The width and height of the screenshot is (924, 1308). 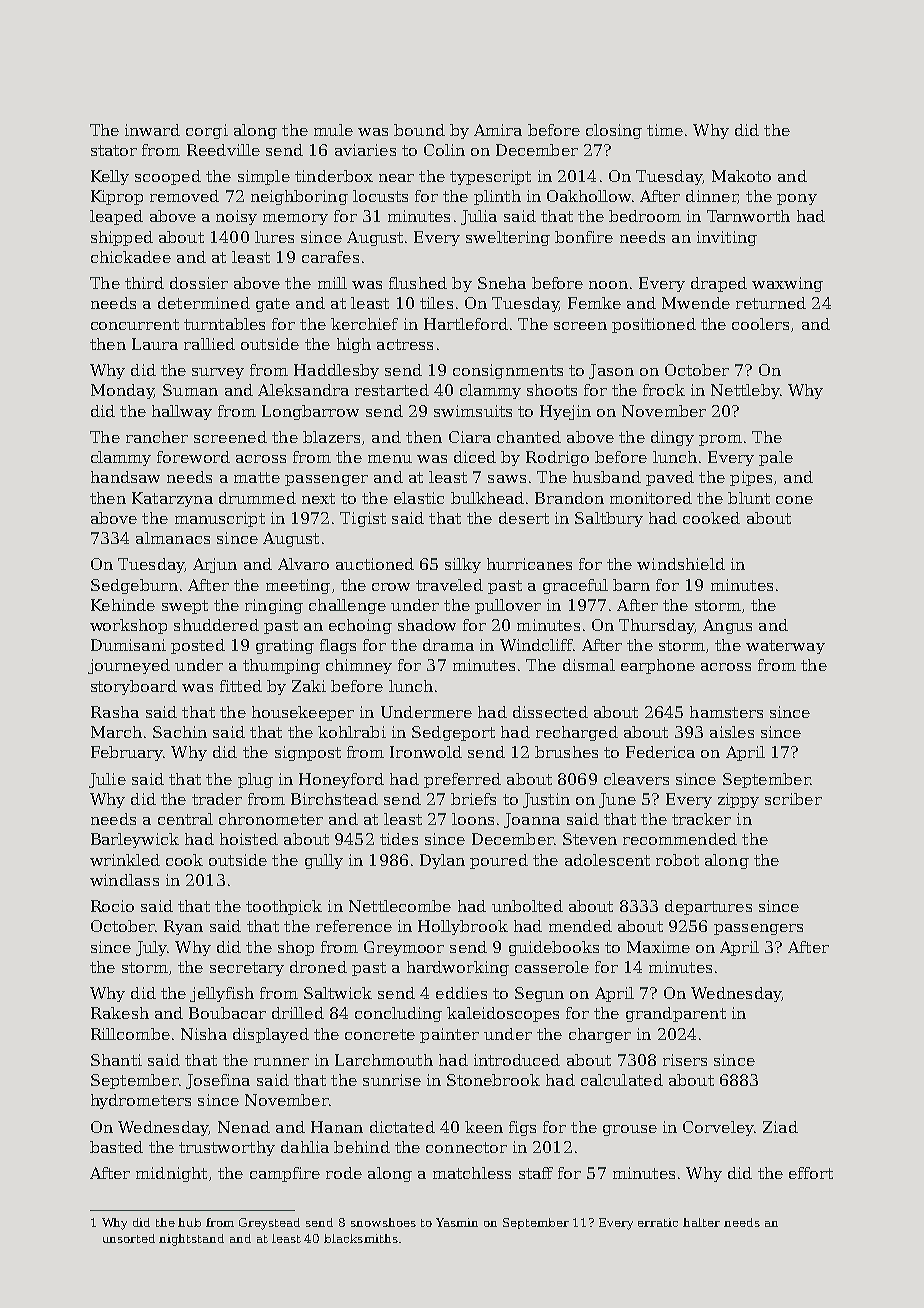 I want to click on Brandon, so click(x=569, y=498).
